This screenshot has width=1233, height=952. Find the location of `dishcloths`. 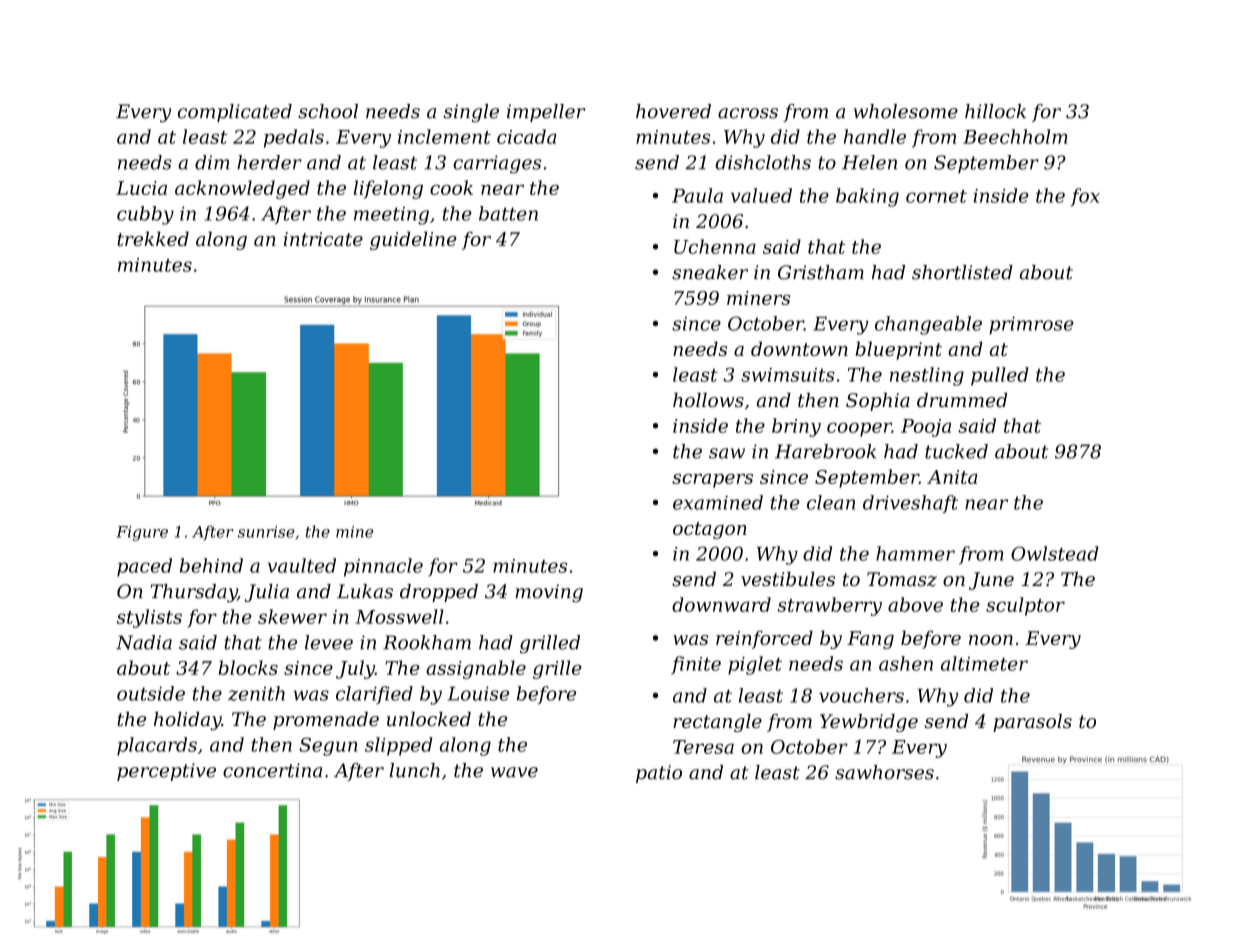

dishcloths is located at coordinates (763, 162).
